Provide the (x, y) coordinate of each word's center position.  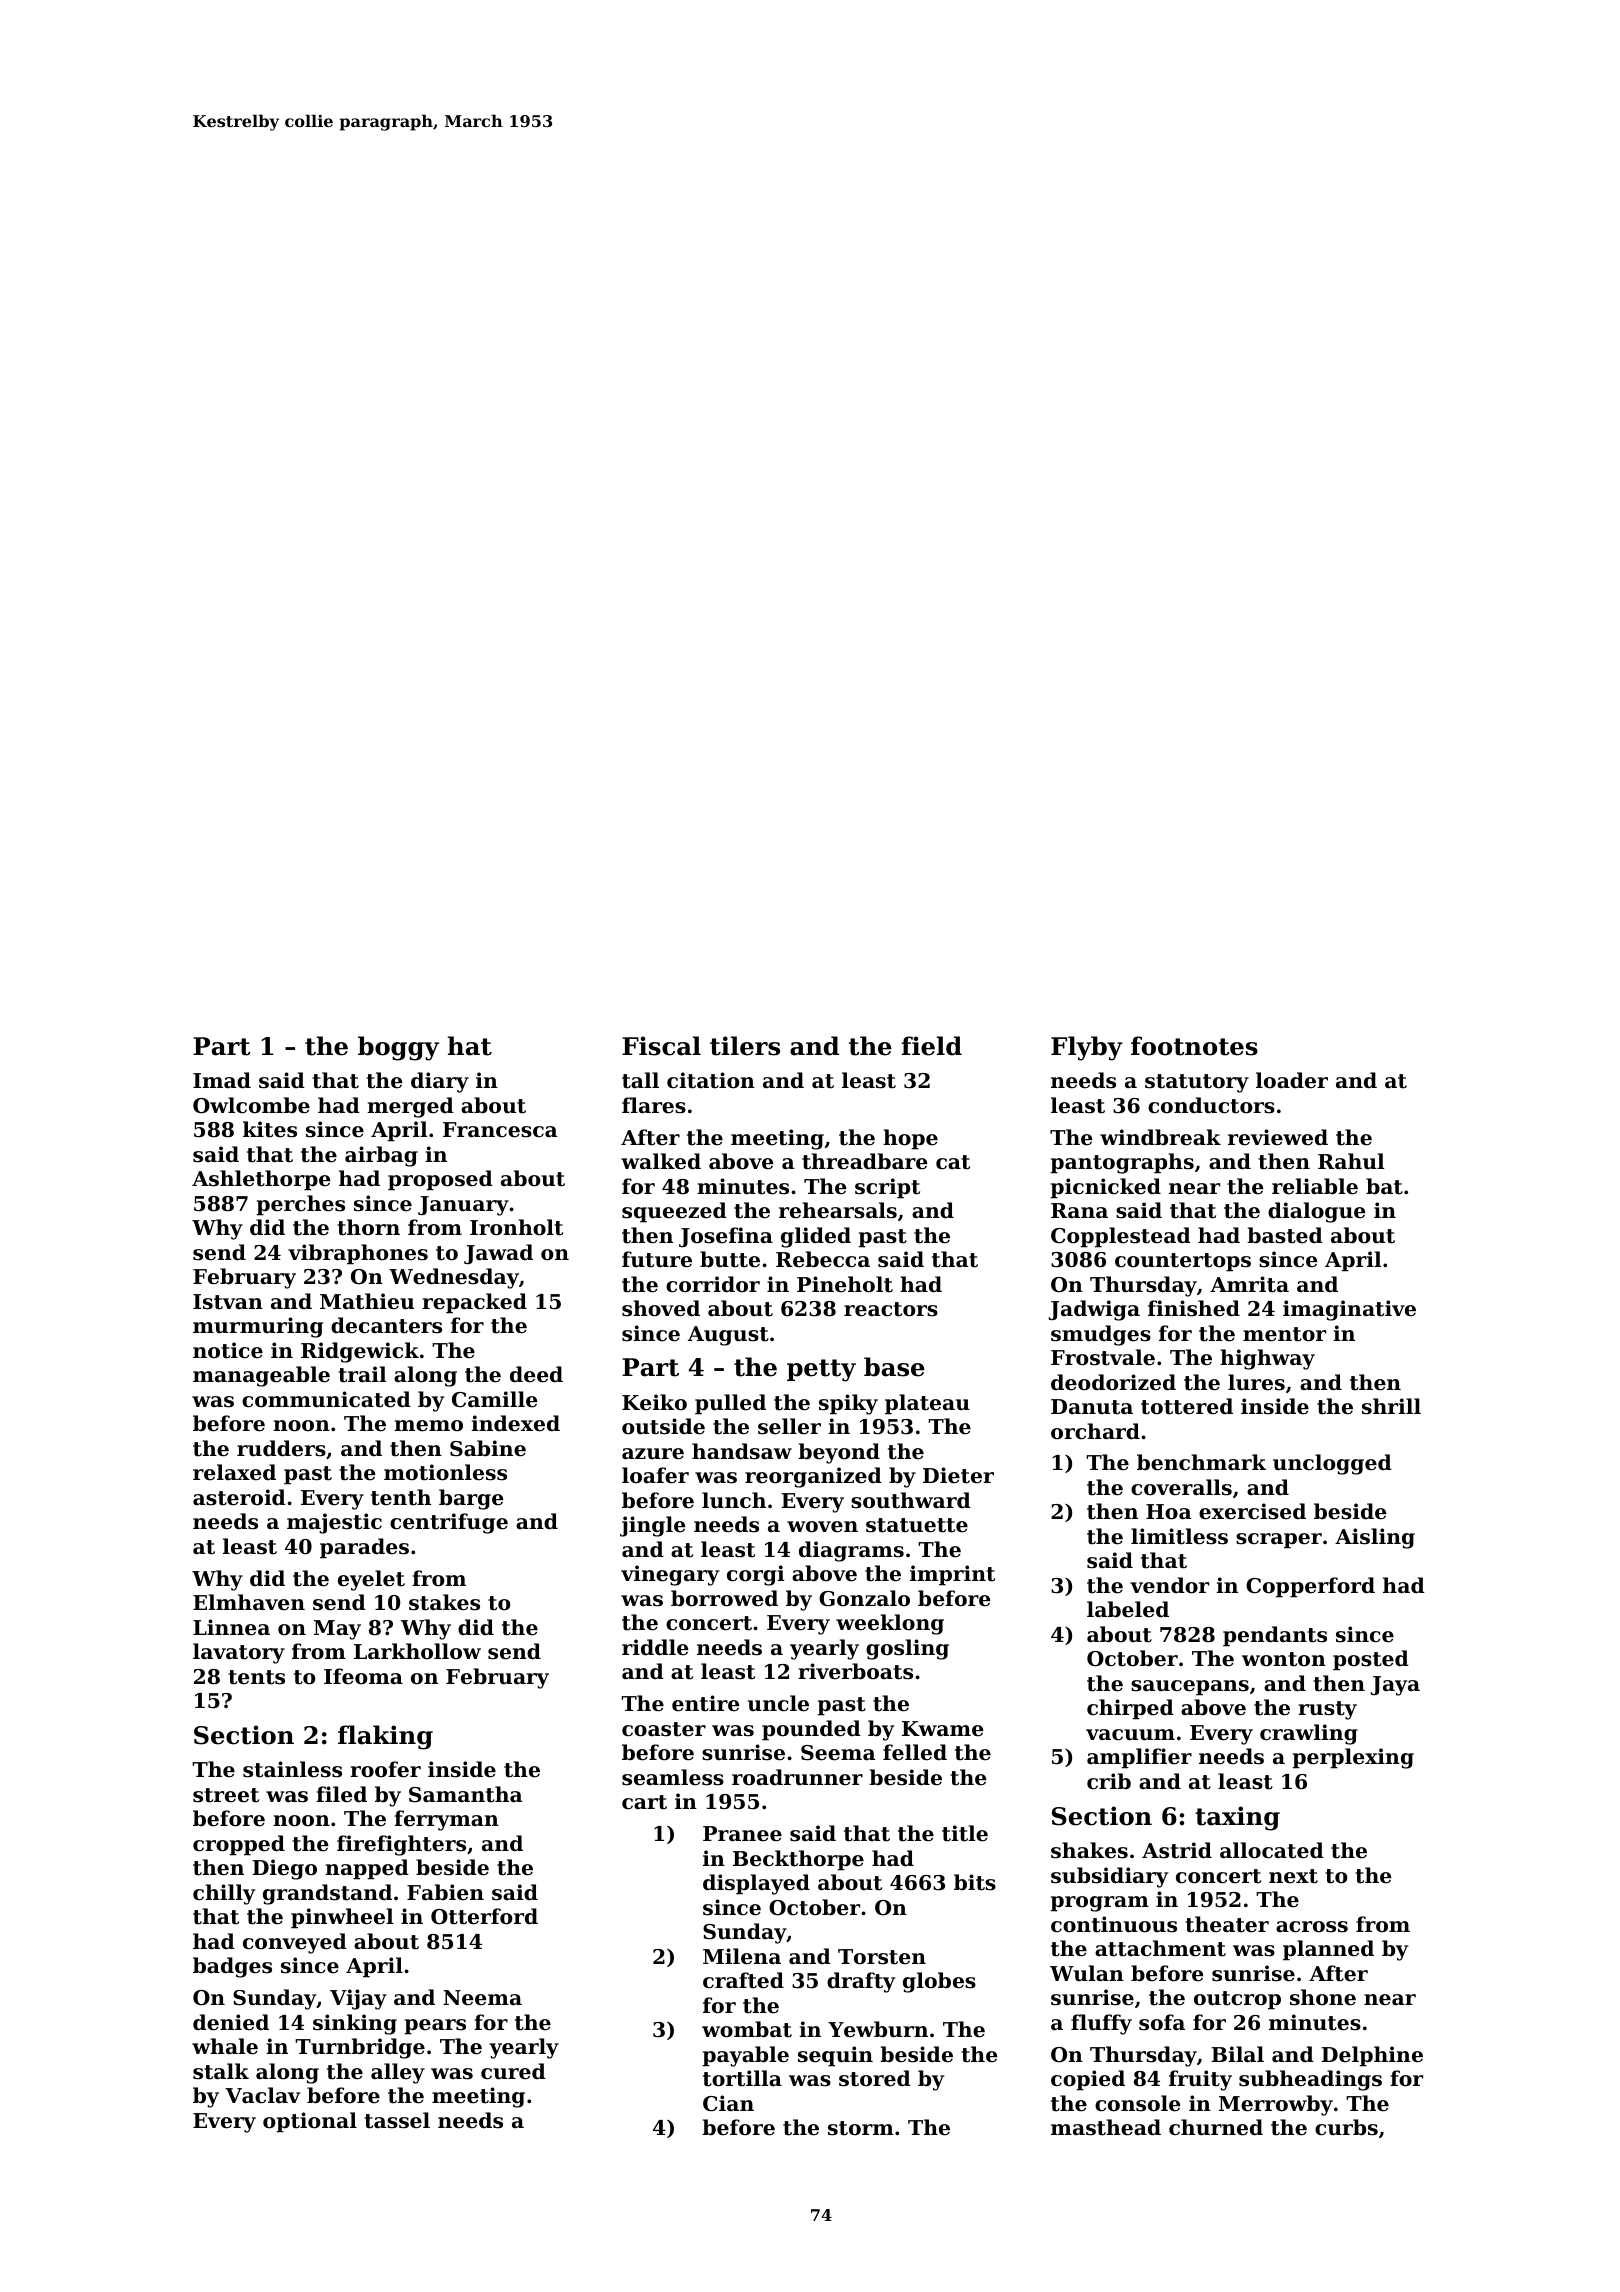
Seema (838, 1753)
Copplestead (1121, 1237)
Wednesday (454, 1278)
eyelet (371, 1580)
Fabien (445, 1892)
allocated (1272, 1850)
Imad (222, 1080)
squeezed (674, 1212)
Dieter (958, 1475)
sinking (355, 2024)
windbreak (1160, 1137)
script (887, 1188)
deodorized (1113, 1382)
